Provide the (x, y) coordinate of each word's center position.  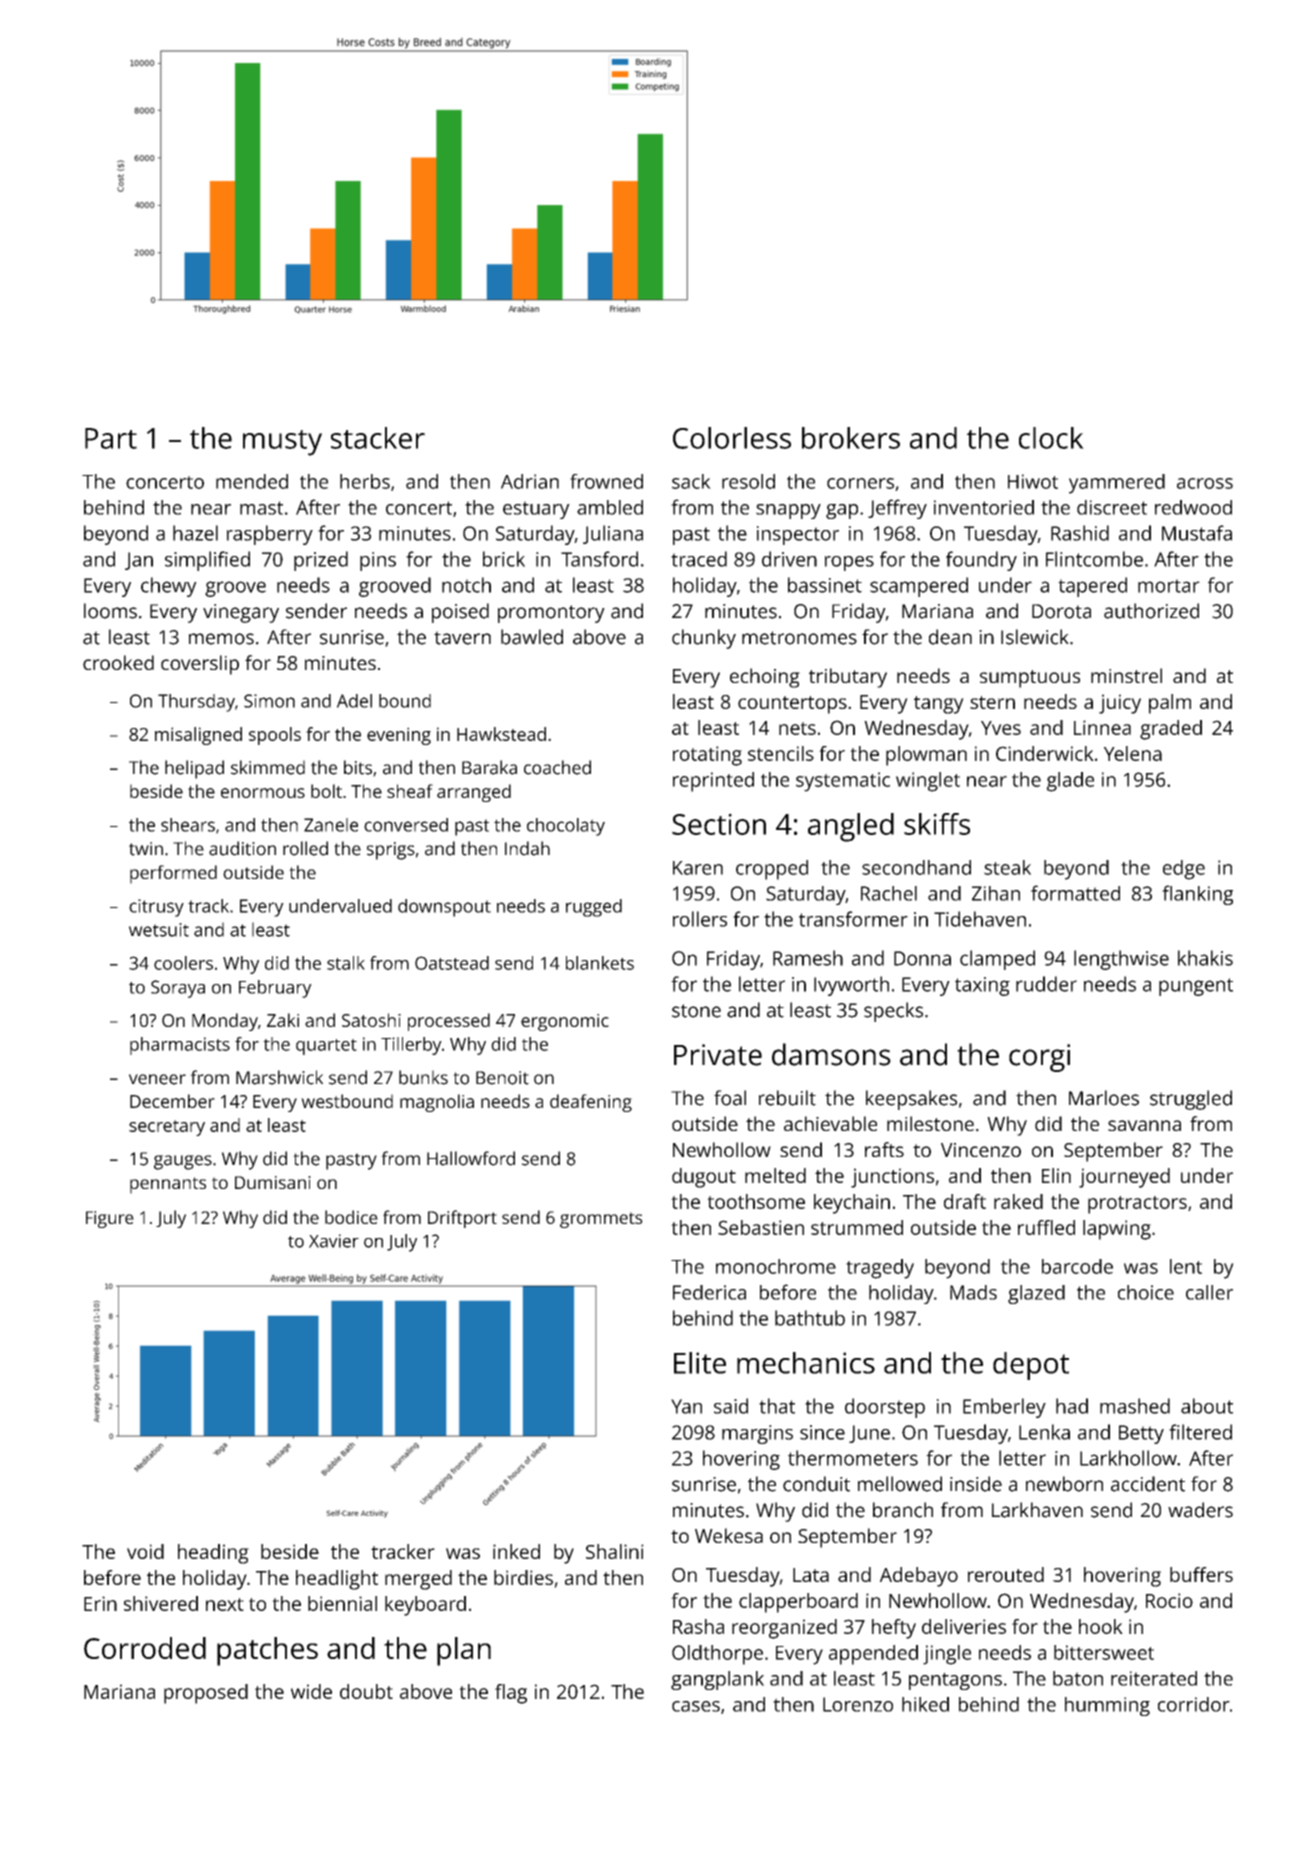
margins (757, 1434)
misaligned (198, 736)
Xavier (334, 1241)
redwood (1193, 507)
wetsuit (159, 930)
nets (797, 728)
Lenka (1044, 1432)
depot (1031, 1366)
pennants (168, 1185)
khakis (1205, 958)
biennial (342, 1603)
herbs (365, 481)
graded (1171, 730)
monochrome (776, 1266)
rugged (594, 908)
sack (691, 481)
